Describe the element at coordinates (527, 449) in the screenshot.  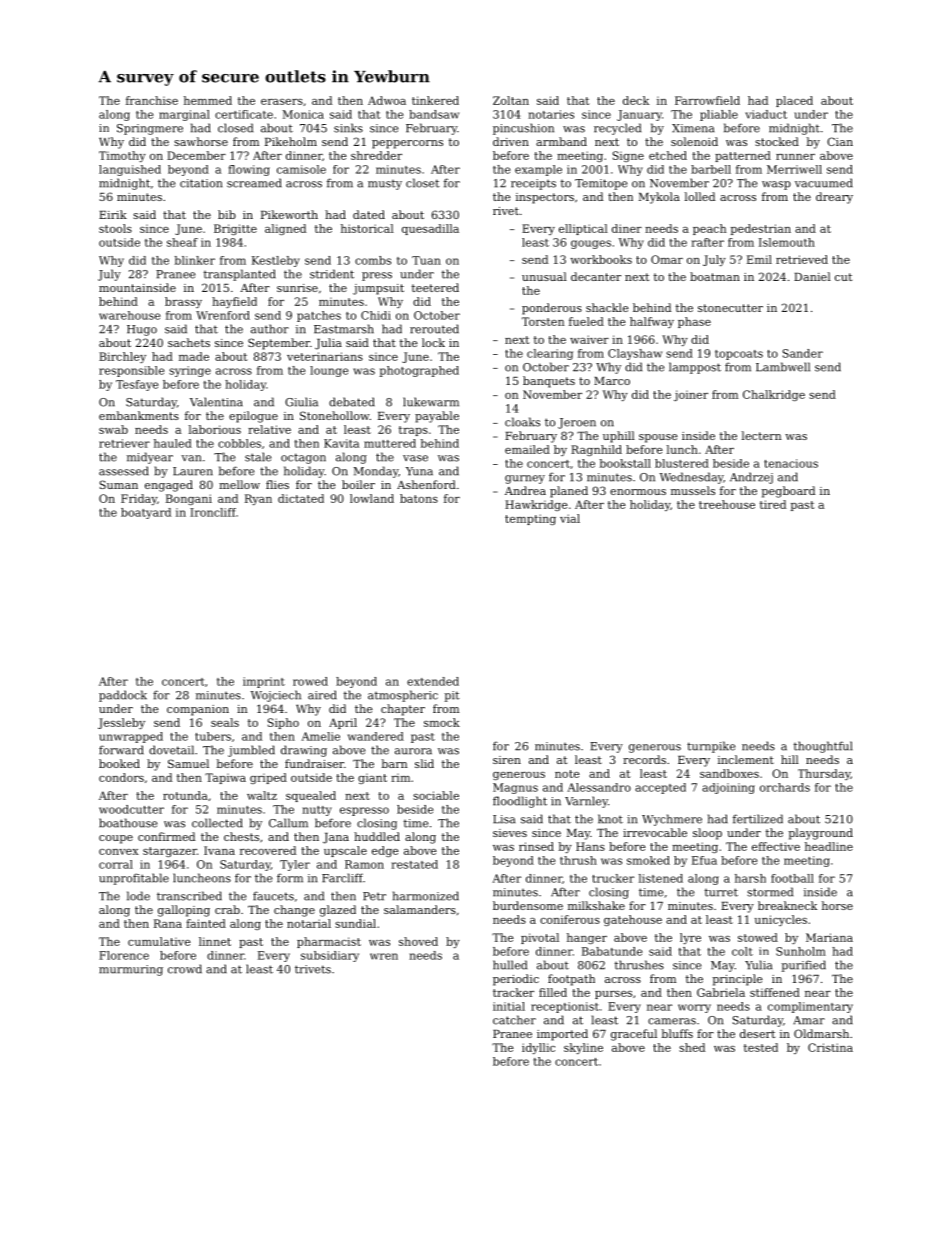
I see `emailed` at that location.
